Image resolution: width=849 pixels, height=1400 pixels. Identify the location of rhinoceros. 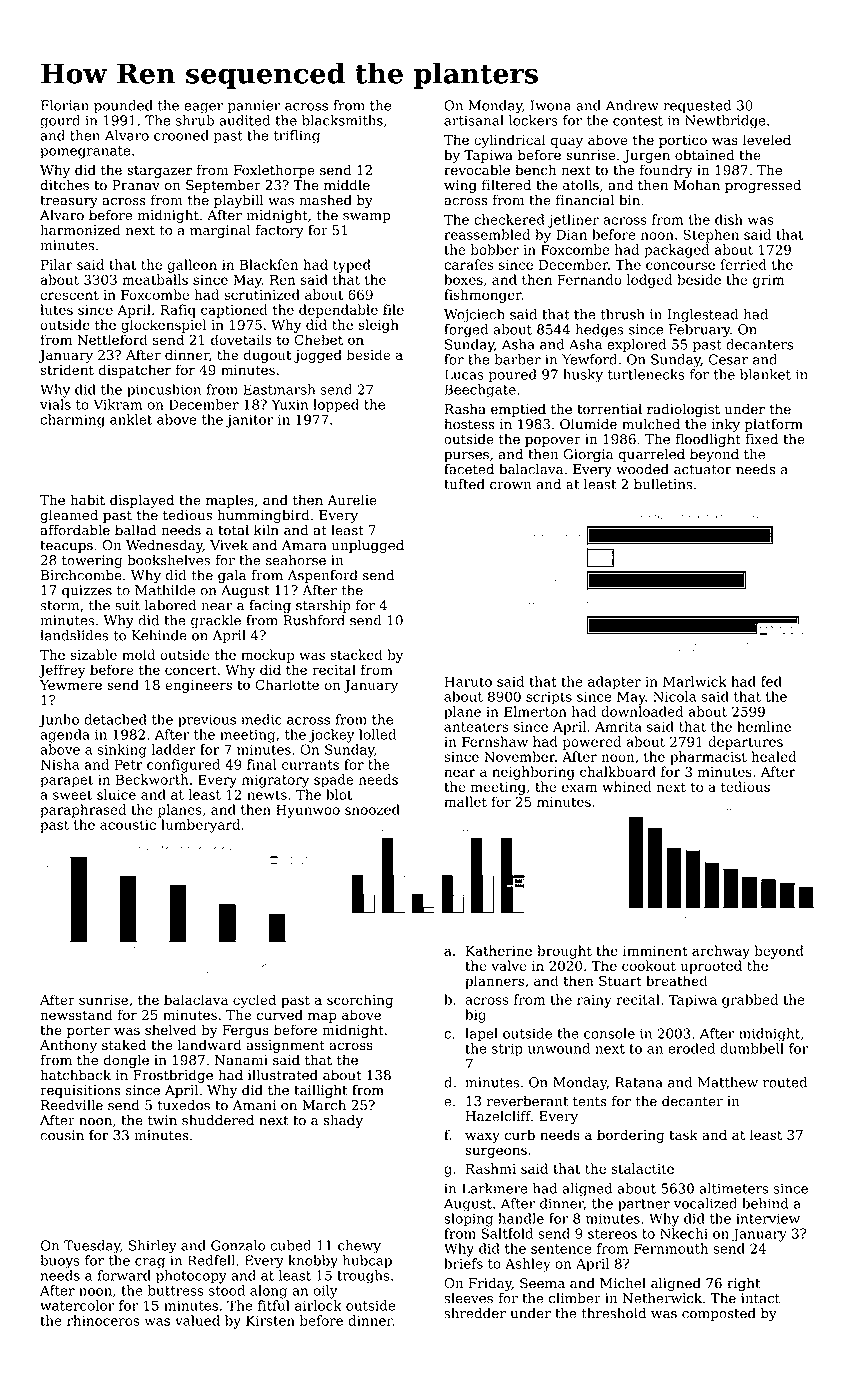
(103, 1320).
